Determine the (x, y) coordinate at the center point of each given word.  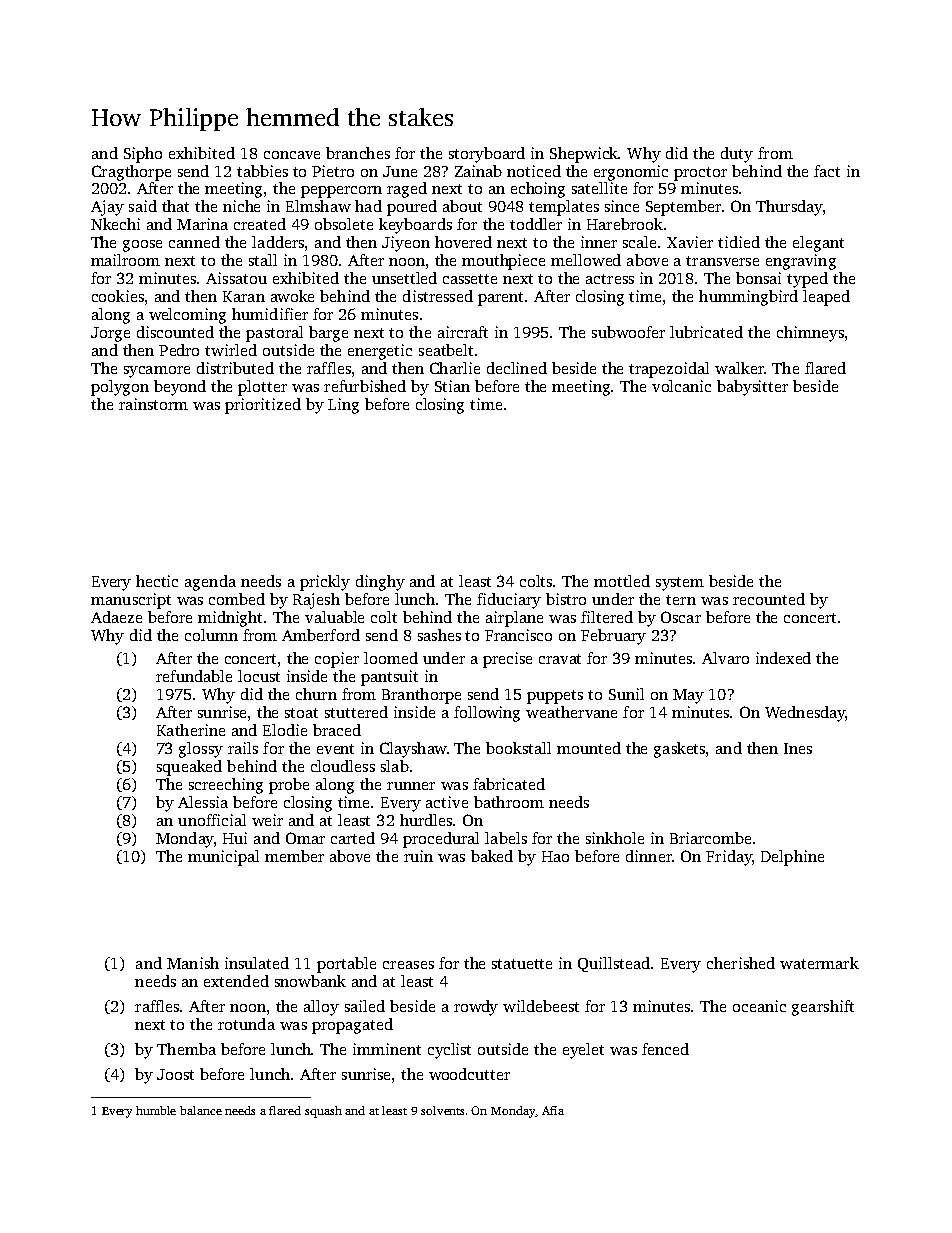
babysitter (752, 388)
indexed (783, 658)
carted (353, 838)
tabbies (262, 171)
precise (507, 660)
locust (259, 676)
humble (156, 1110)
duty (737, 155)
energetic (380, 352)
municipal (223, 858)
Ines (798, 748)
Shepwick (584, 155)
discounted (175, 332)
